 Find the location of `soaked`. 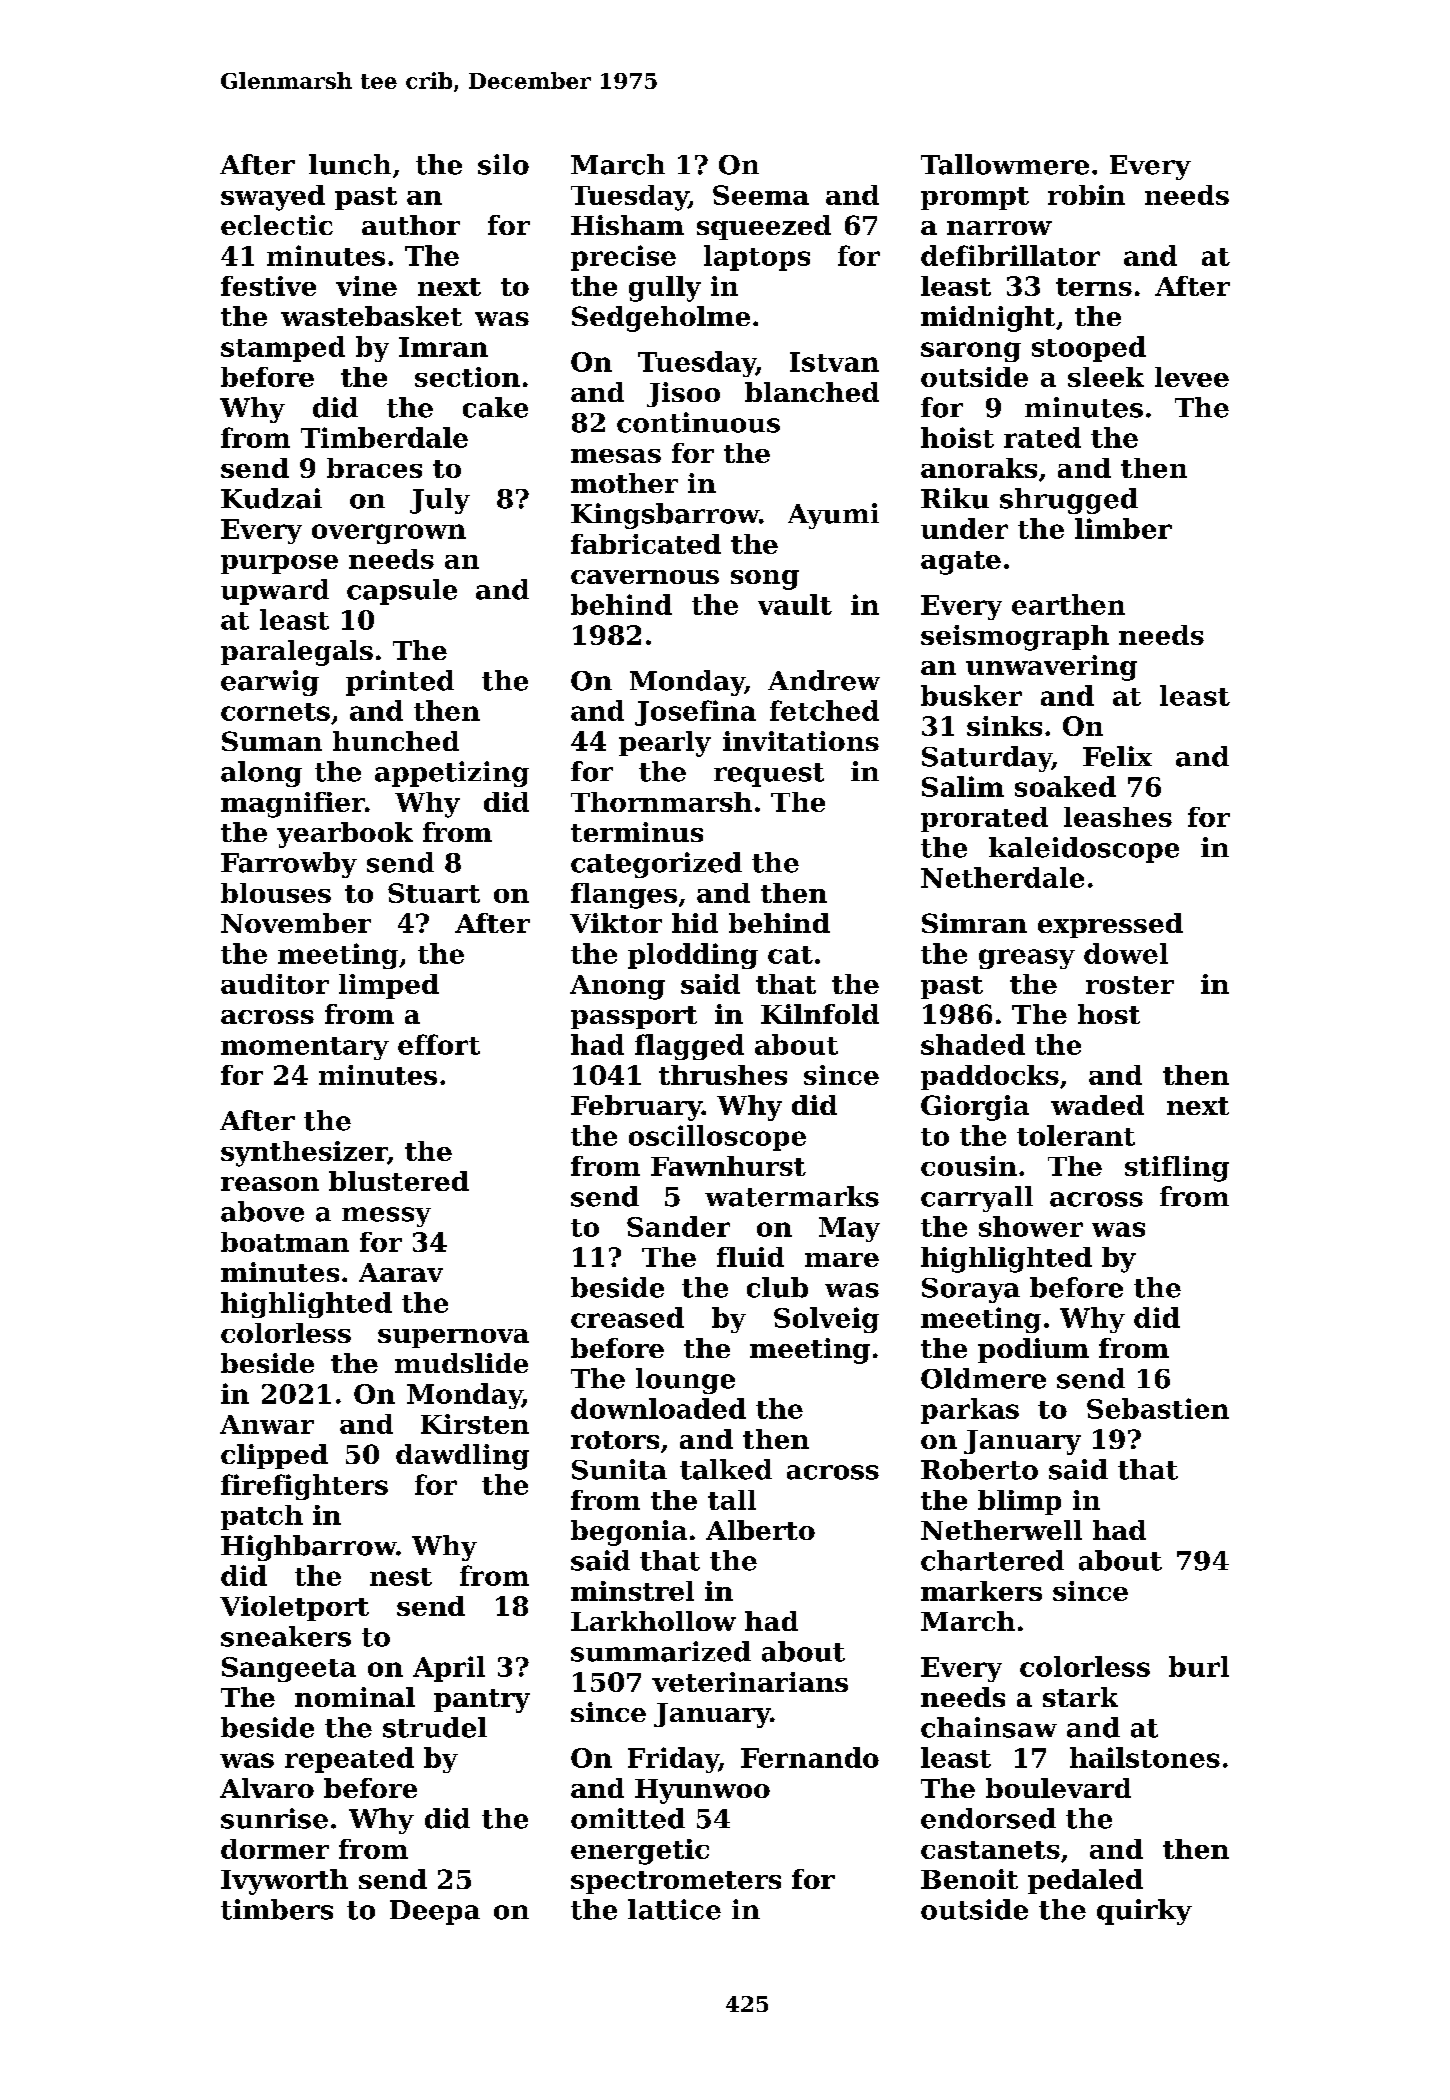

soaked is located at coordinates (1065, 786).
